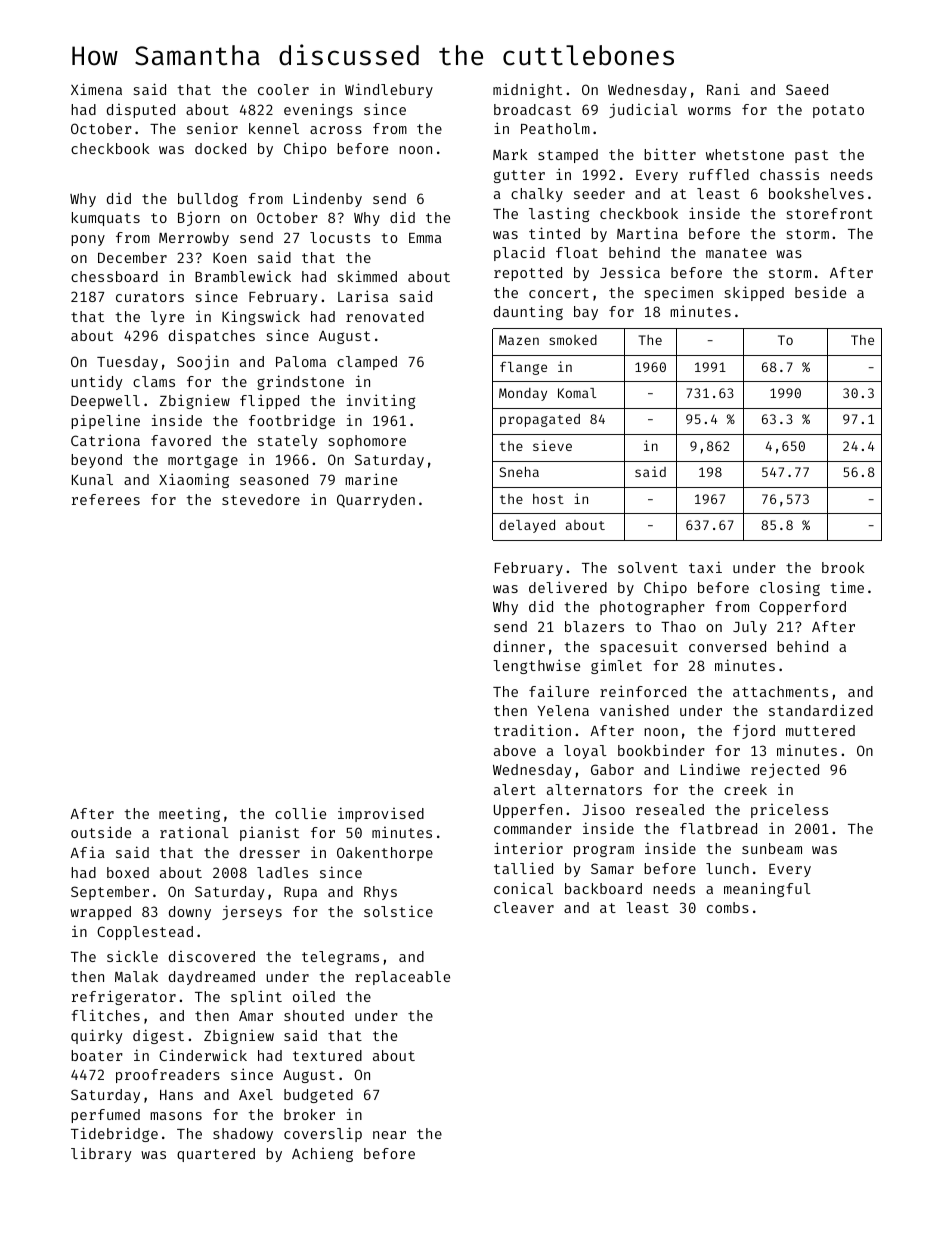 The image size is (952, 1233). Describe the element at coordinates (106, 499) in the screenshot. I see `referees` at that location.
